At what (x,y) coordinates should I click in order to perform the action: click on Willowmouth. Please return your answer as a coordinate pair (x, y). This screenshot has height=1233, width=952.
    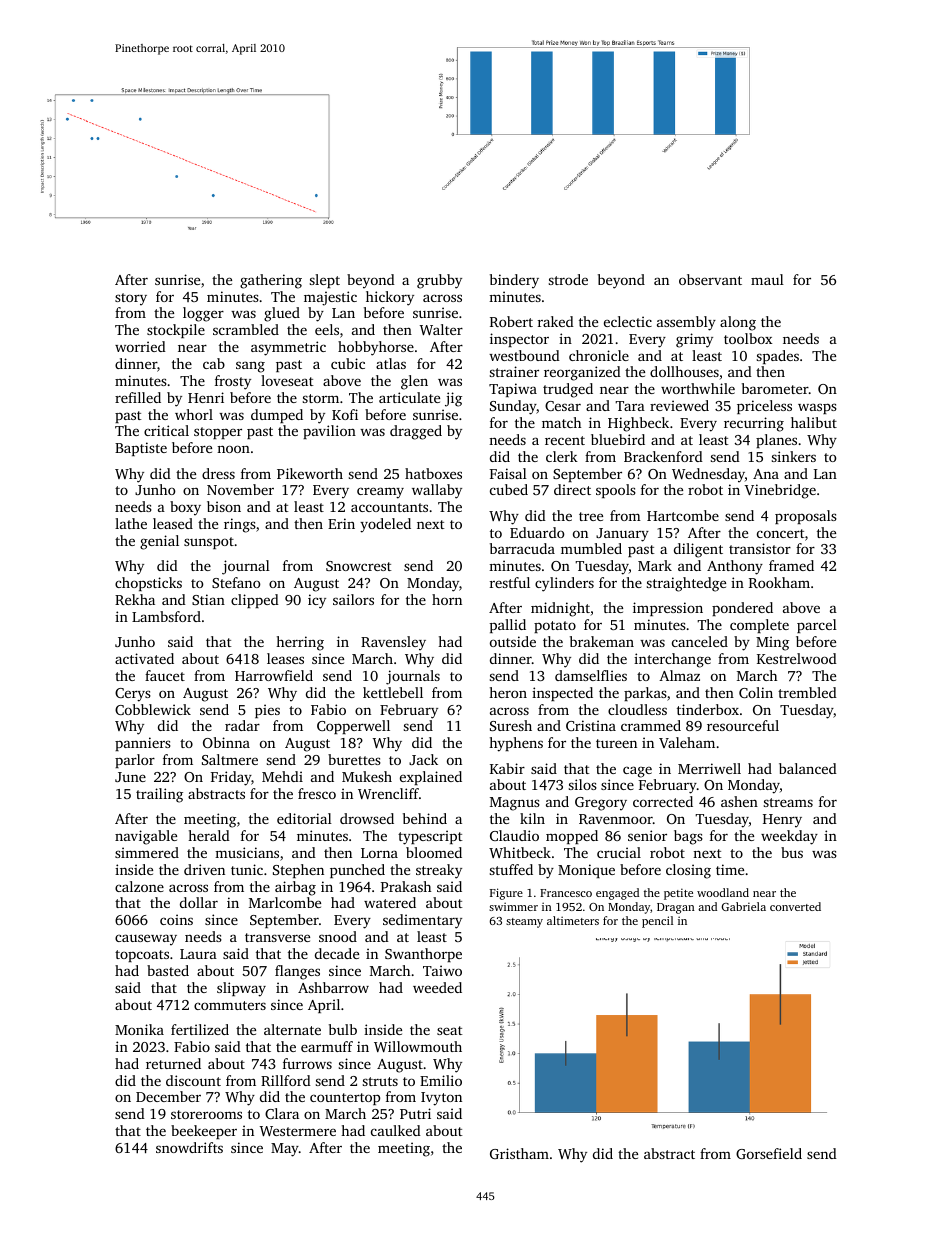
    Looking at the image, I should click on (418, 1046).
